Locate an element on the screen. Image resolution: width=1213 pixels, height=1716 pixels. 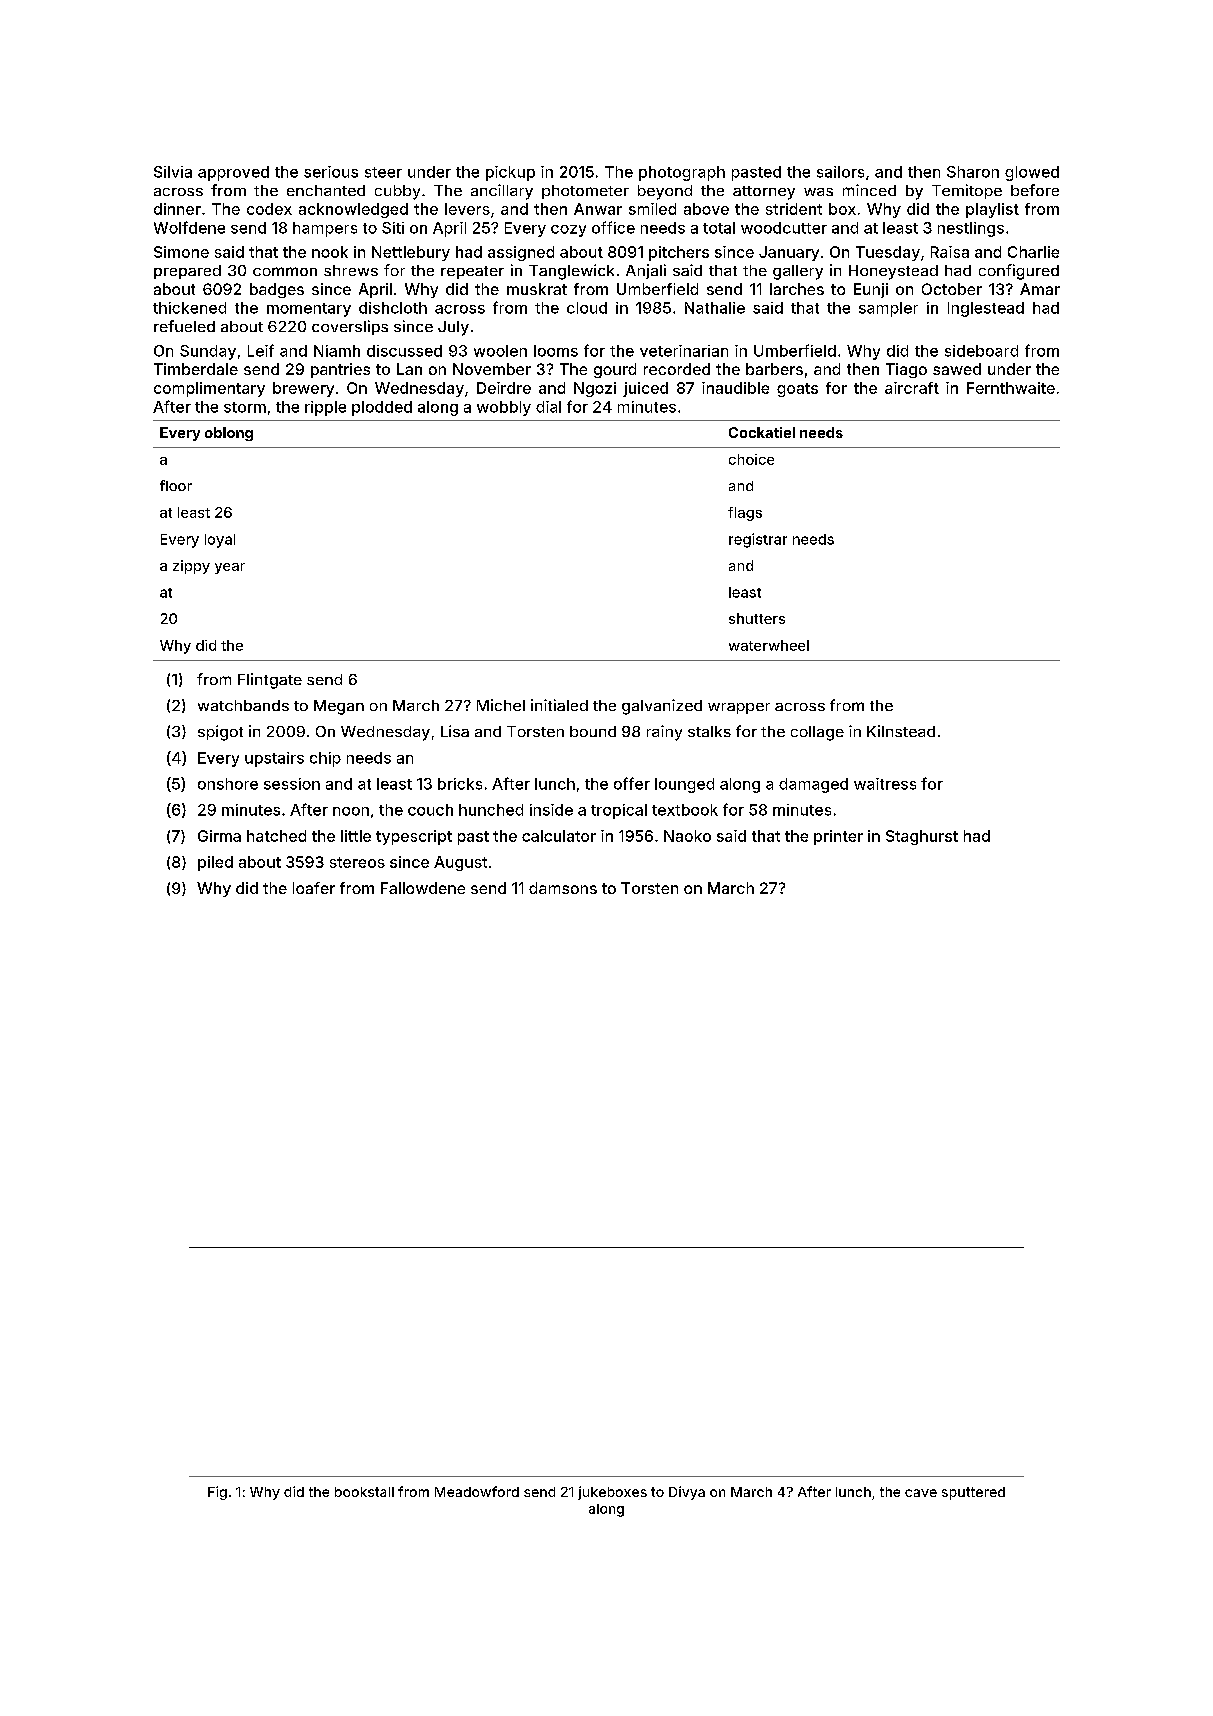
registrar is located at coordinates (758, 540).
